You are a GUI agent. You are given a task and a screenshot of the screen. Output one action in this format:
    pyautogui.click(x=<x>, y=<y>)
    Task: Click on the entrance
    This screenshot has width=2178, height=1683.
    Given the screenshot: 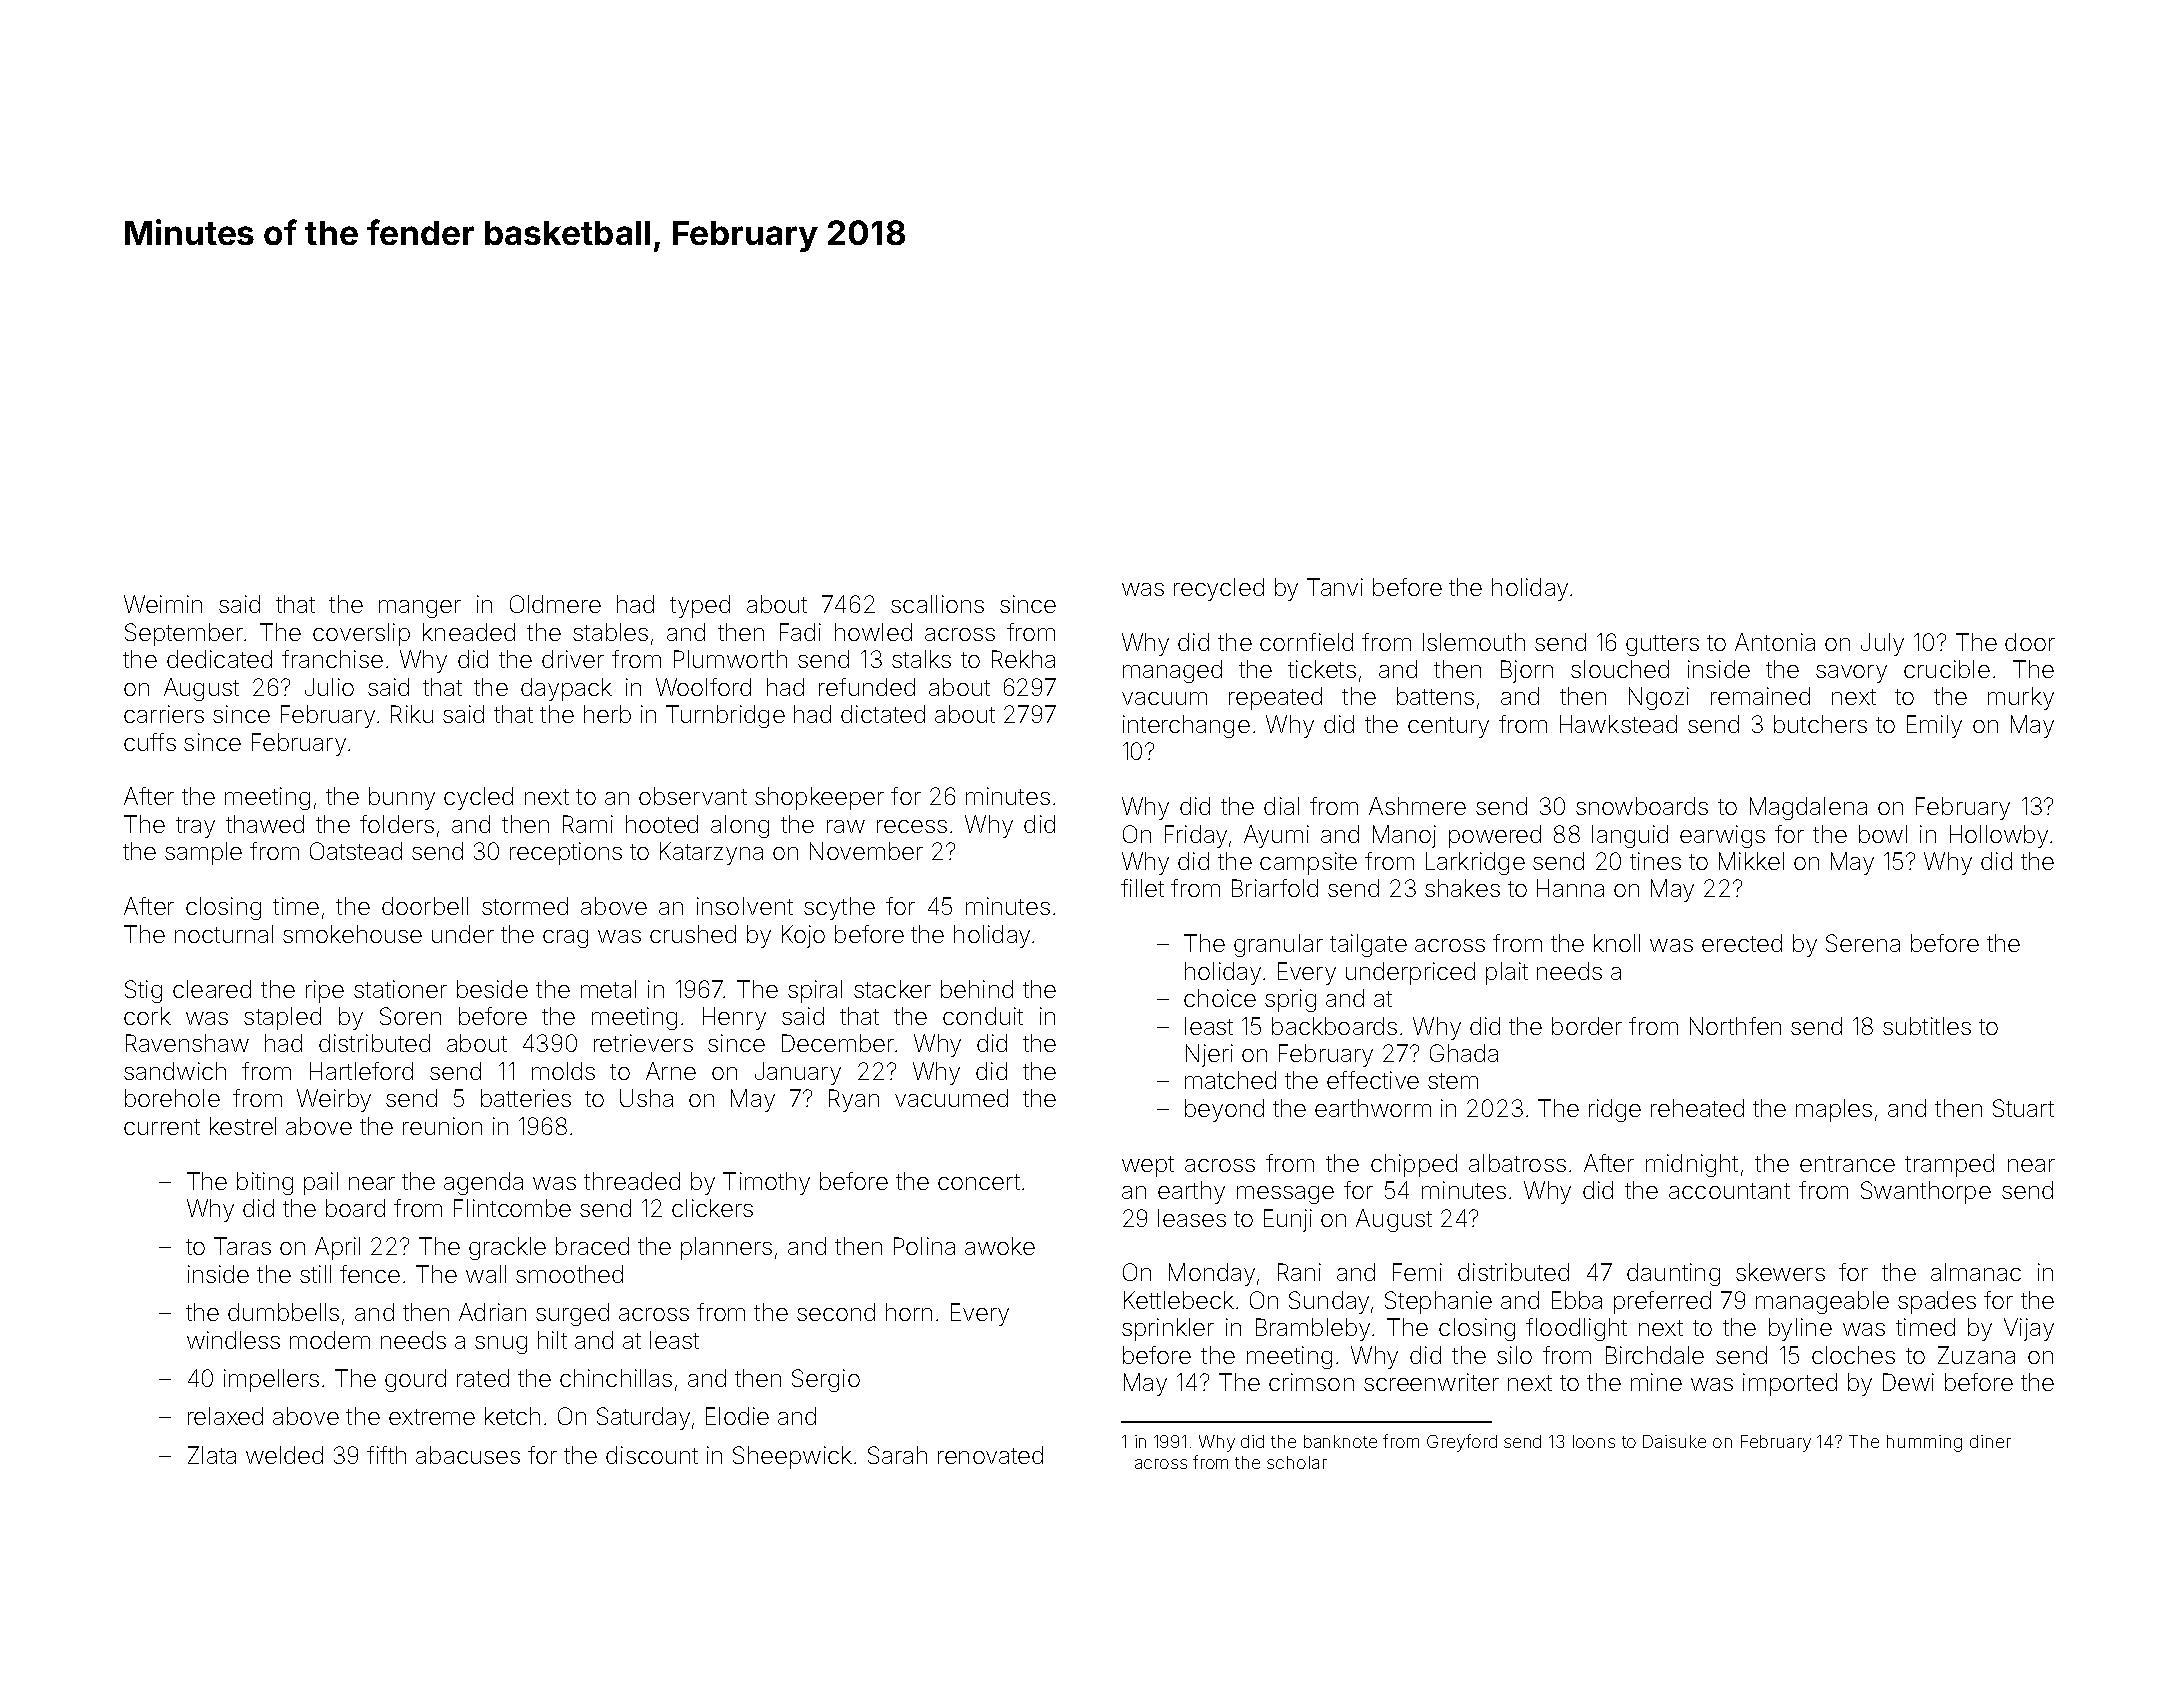 What is the action you would take?
    pyautogui.click(x=1847, y=1164)
